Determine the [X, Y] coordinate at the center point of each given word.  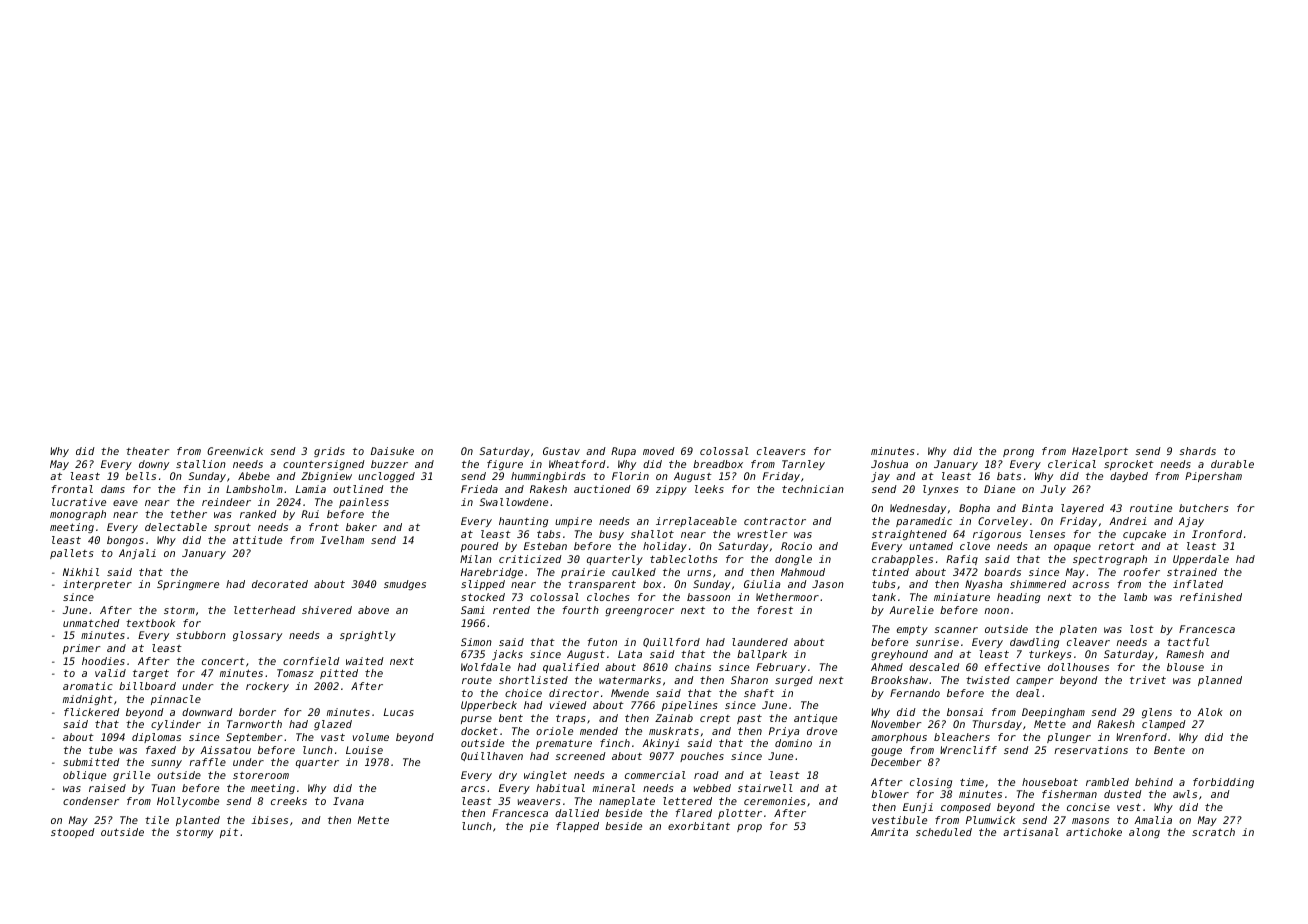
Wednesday [918, 509]
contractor [775, 521]
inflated [1198, 584]
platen [1078, 630]
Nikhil [81, 572]
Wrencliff [968, 750]
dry [508, 776]
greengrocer [639, 612]
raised [107, 788]
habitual [560, 788]
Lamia [310, 489]
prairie [583, 573]
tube [101, 750]
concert [223, 661]
